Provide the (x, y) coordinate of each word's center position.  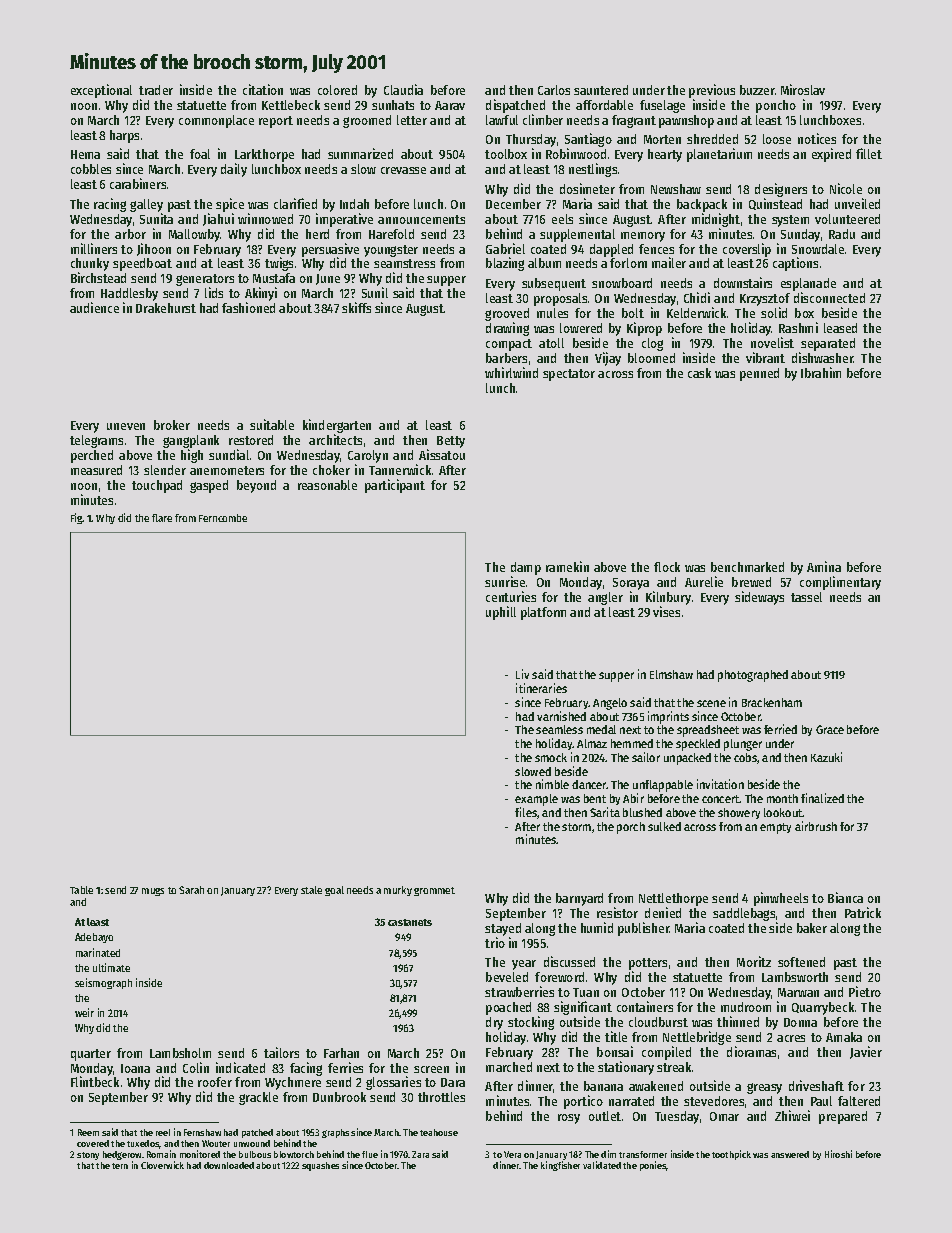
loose (777, 139)
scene (711, 703)
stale (311, 890)
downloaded (229, 1165)
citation (263, 89)
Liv (522, 674)
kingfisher (560, 1166)
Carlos (554, 90)
